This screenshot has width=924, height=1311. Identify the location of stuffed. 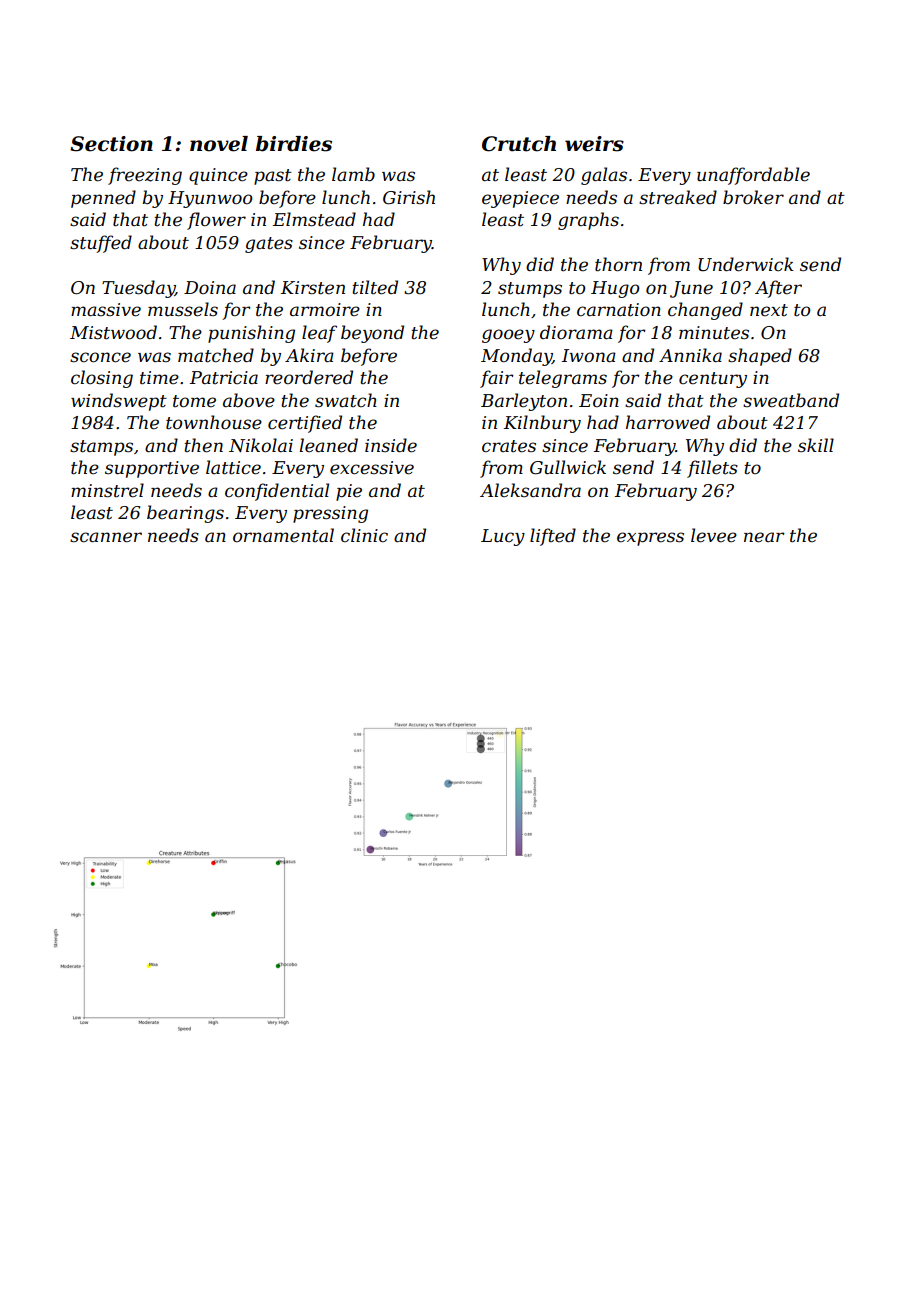
(101, 244).
